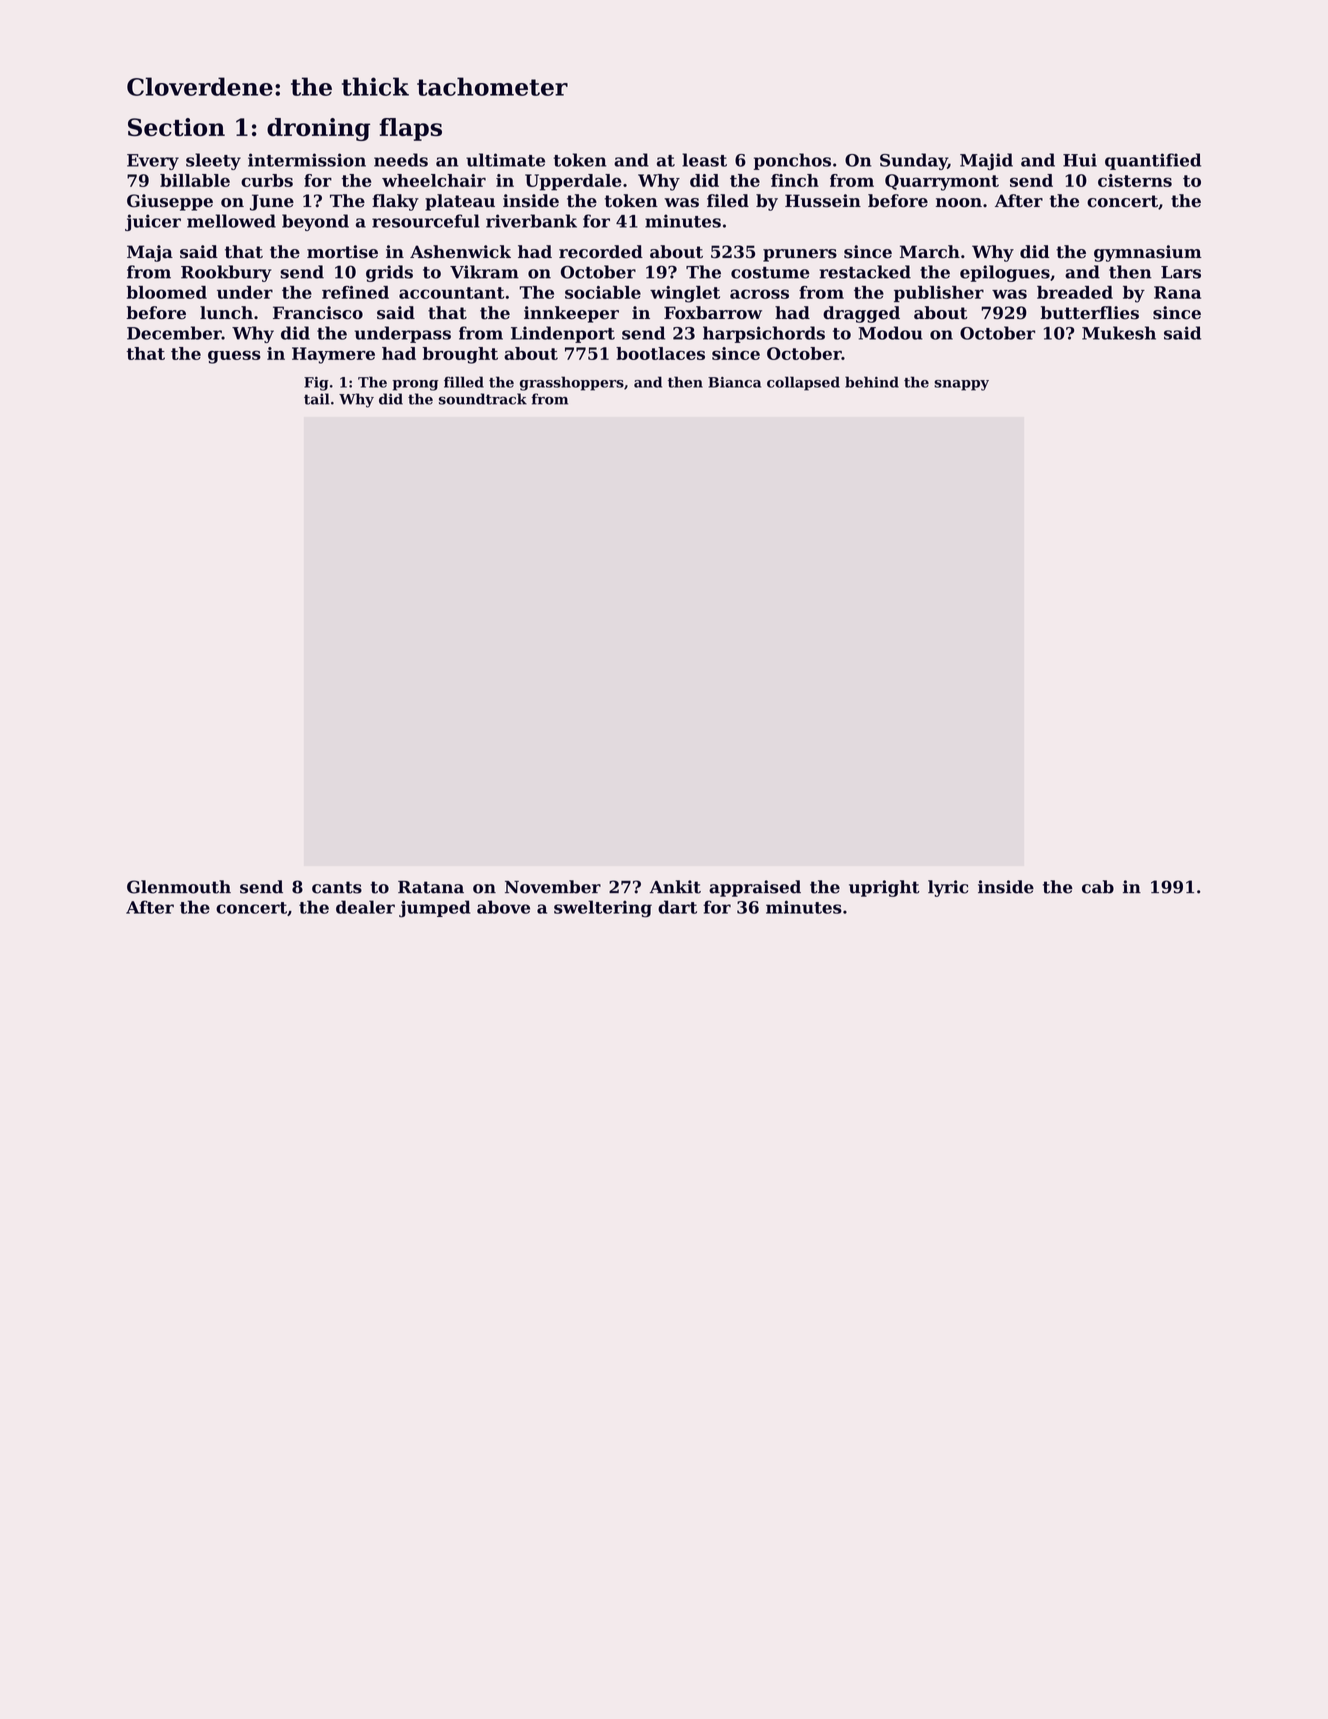 This image has height=1719, width=1328. What do you see at coordinates (176, 127) in the image?
I see `Section` at bounding box center [176, 127].
